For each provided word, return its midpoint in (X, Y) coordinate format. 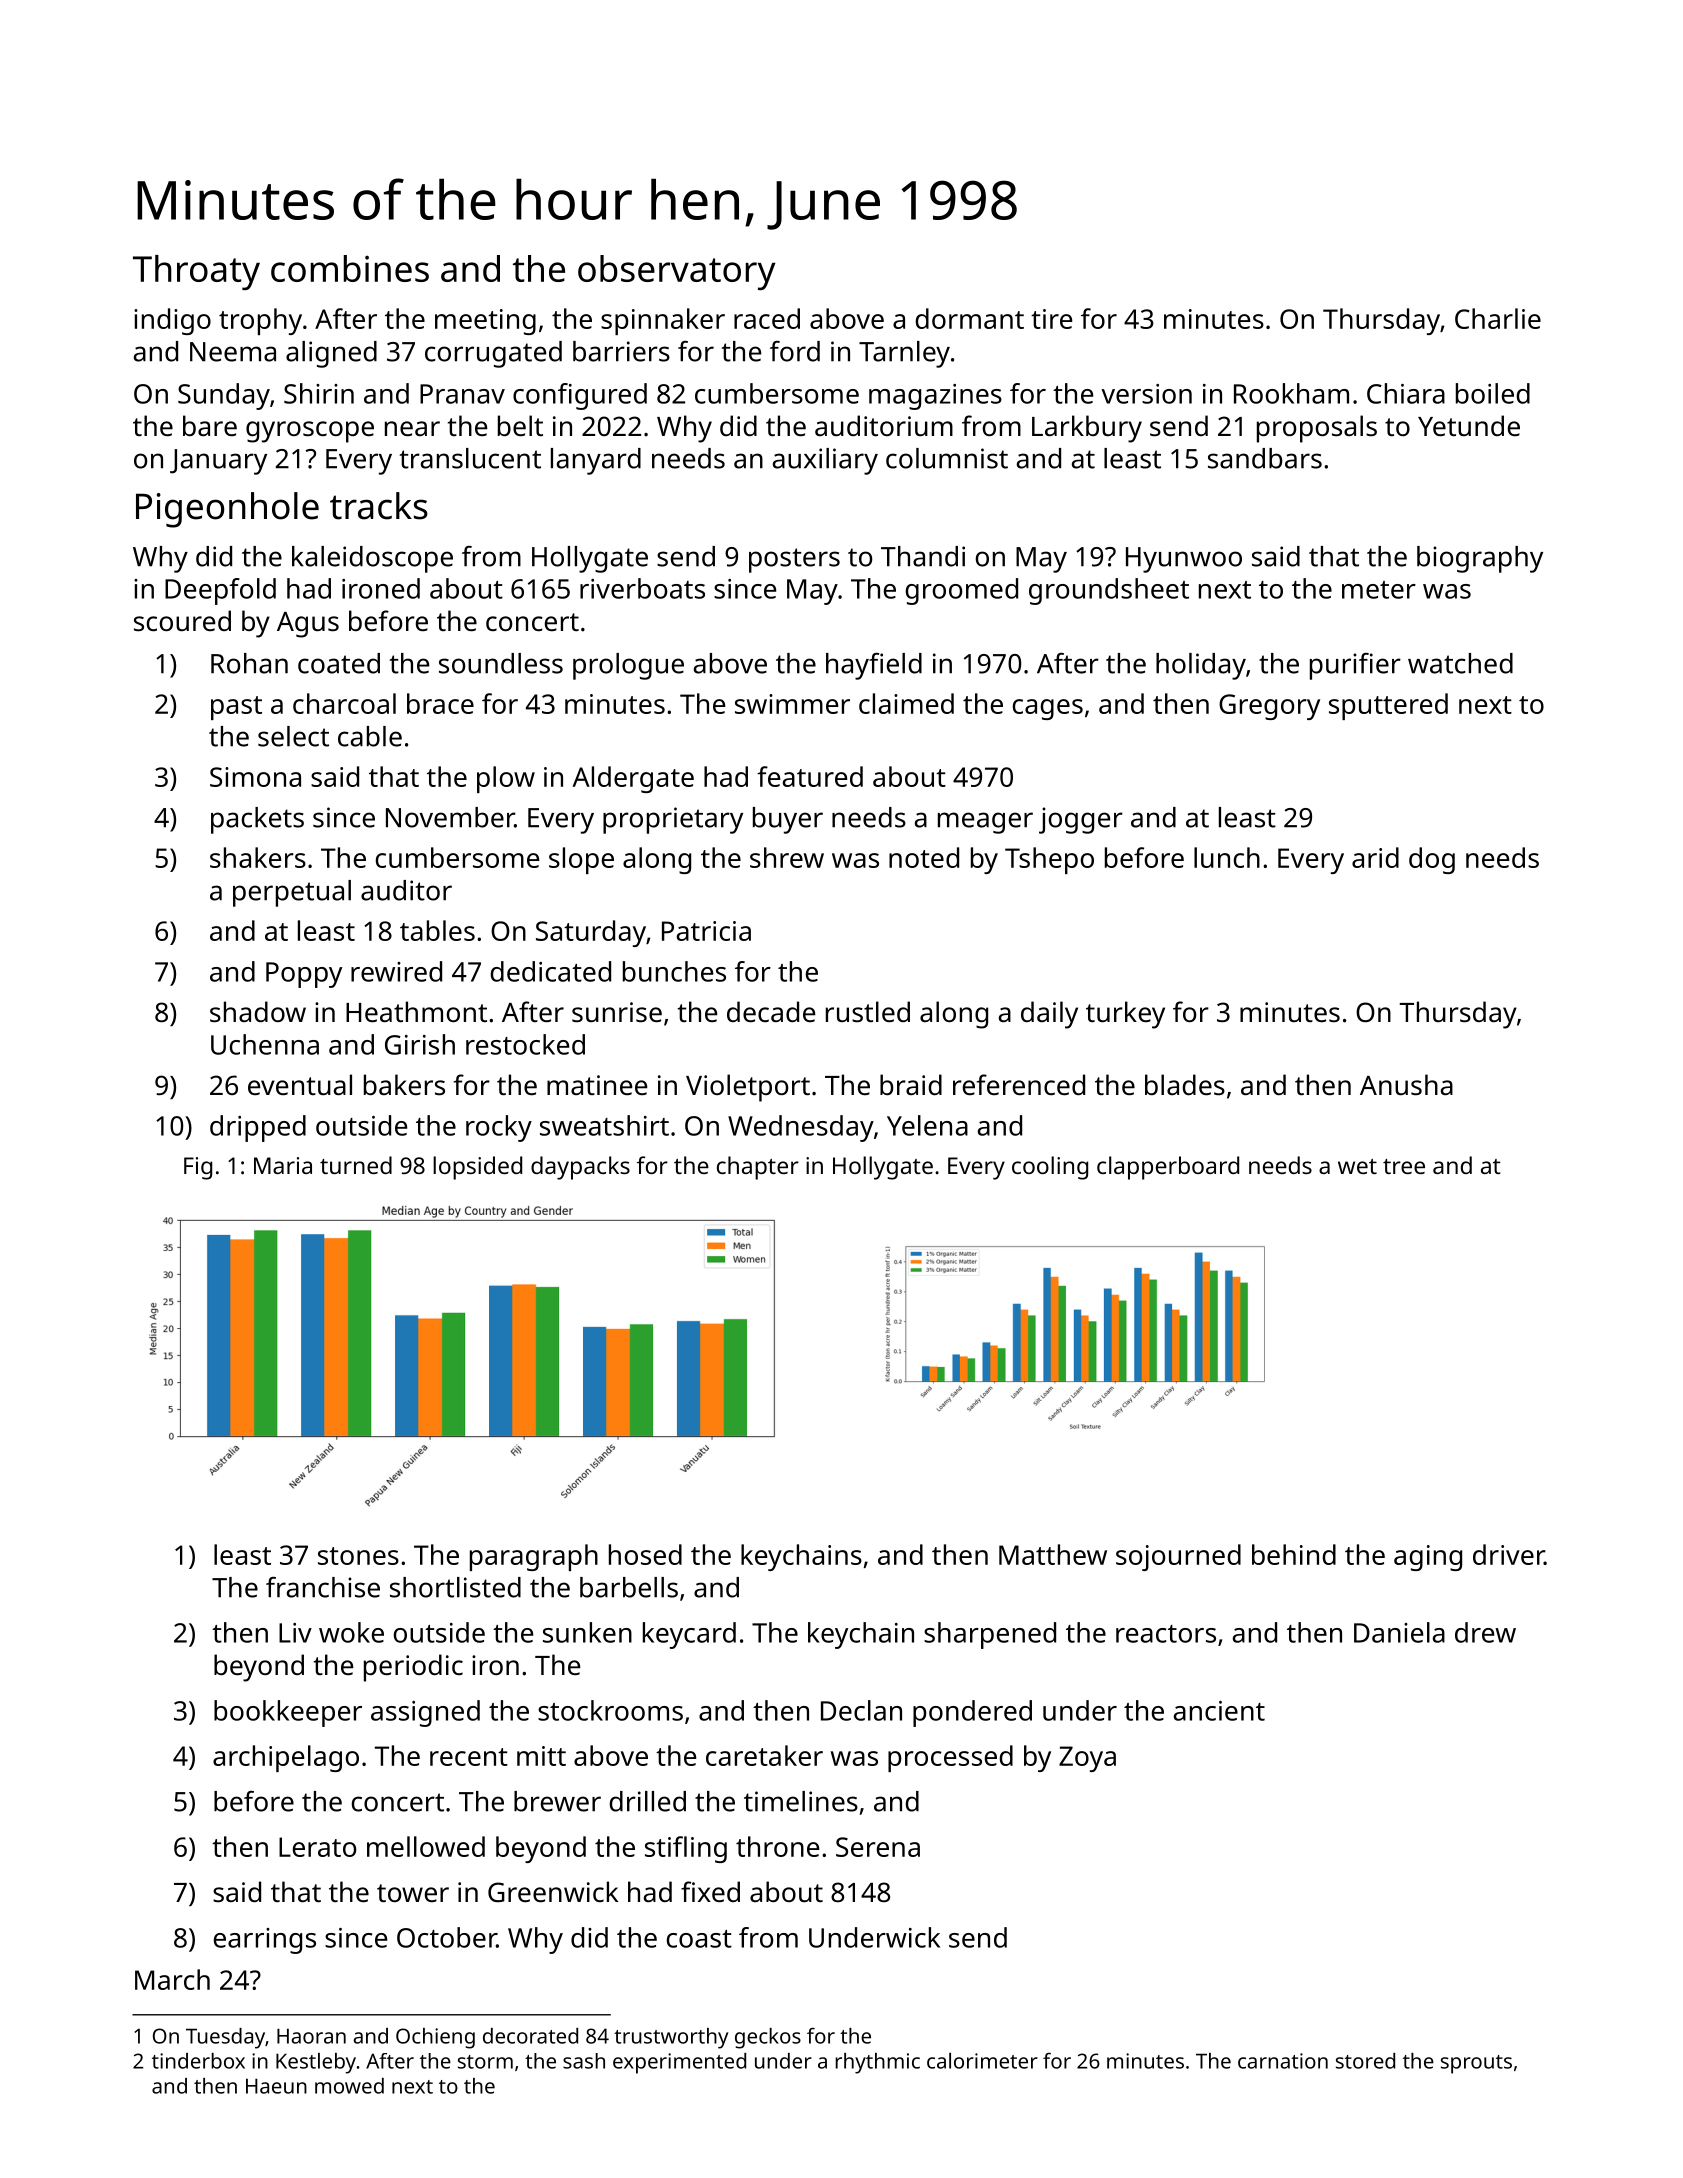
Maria (283, 1165)
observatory (677, 272)
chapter (758, 1168)
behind (1294, 1554)
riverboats (642, 588)
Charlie (1498, 318)
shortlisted (455, 1587)
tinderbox (198, 2061)
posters (794, 560)
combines (350, 268)
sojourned (1178, 1557)
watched (1460, 663)
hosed (645, 1554)
